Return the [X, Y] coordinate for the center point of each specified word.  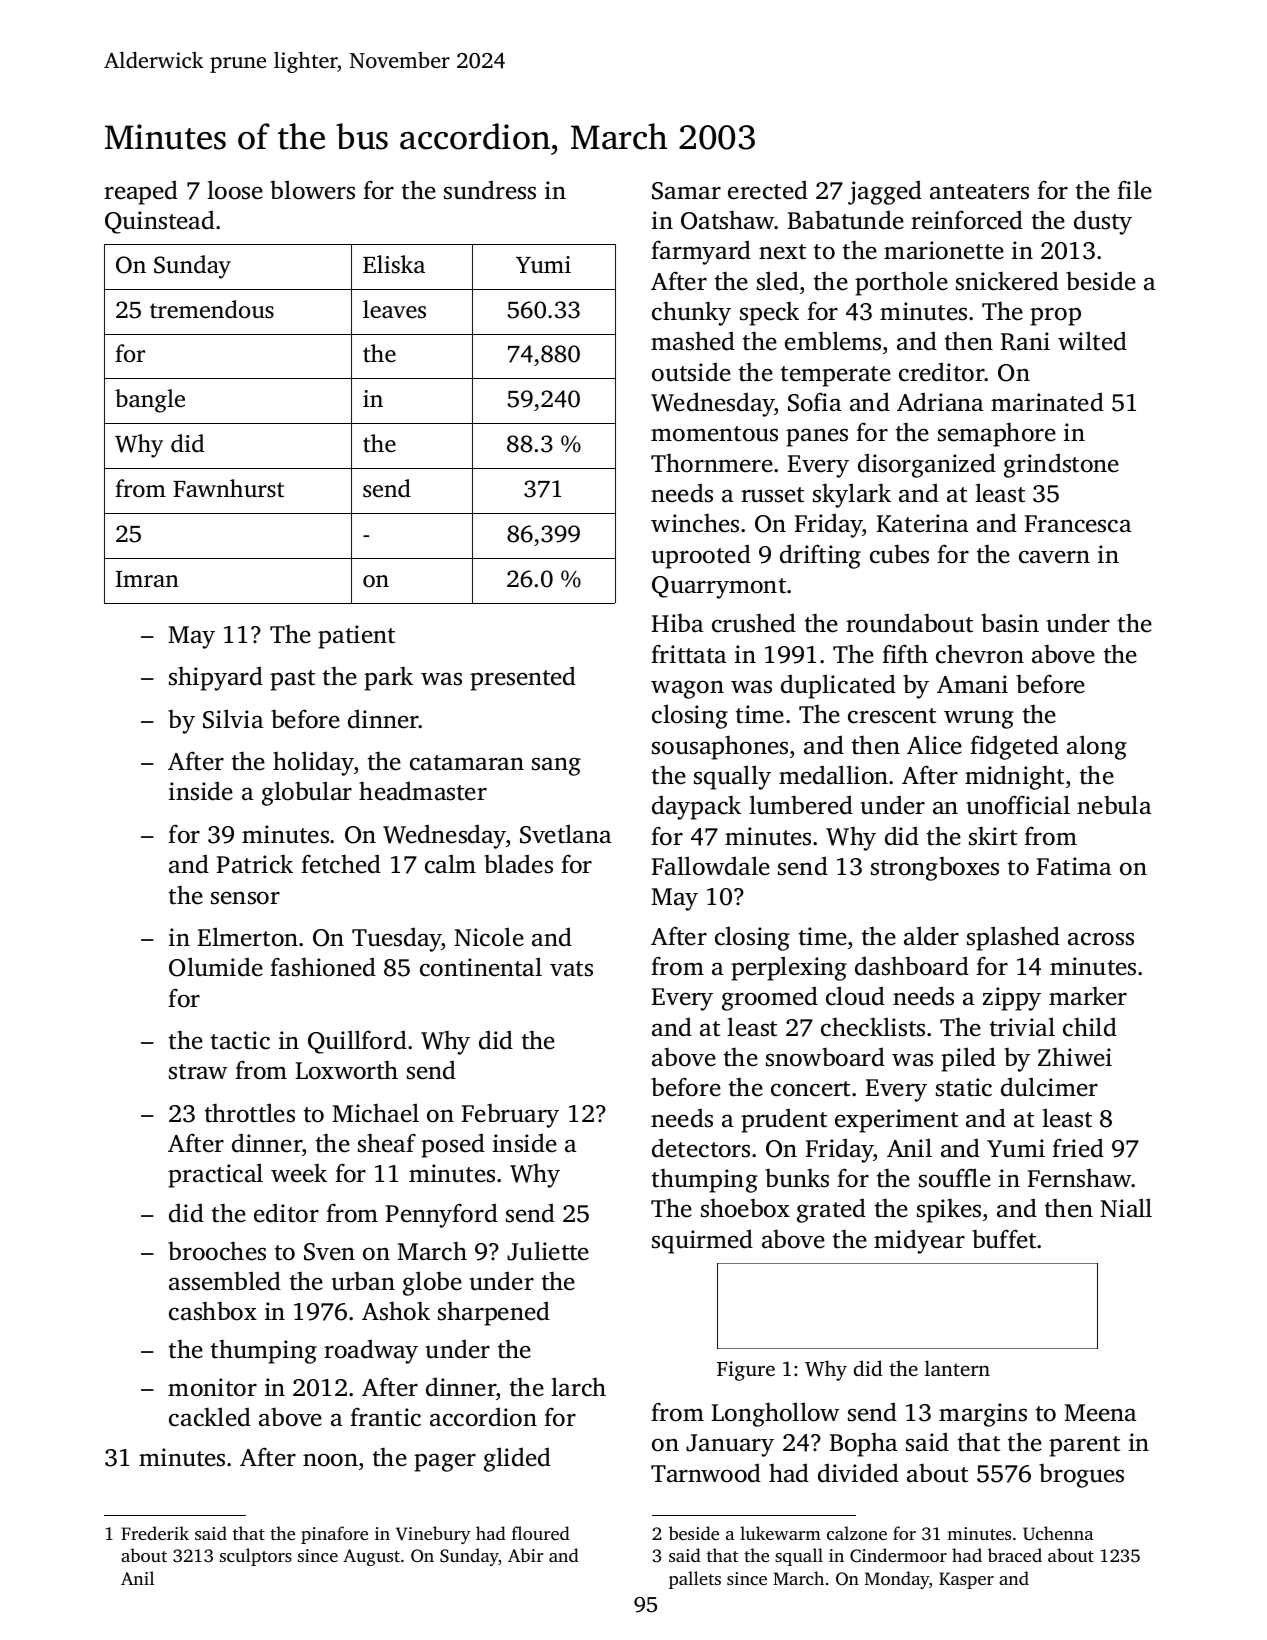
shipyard [216, 678]
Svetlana [565, 834]
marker [1088, 996]
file [1134, 190]
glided [517, 1459]
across [1101, 939]
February [510, 1115]
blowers [312, 190]
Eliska [394, 264]
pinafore [334, 1535]
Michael [375, 1113]
